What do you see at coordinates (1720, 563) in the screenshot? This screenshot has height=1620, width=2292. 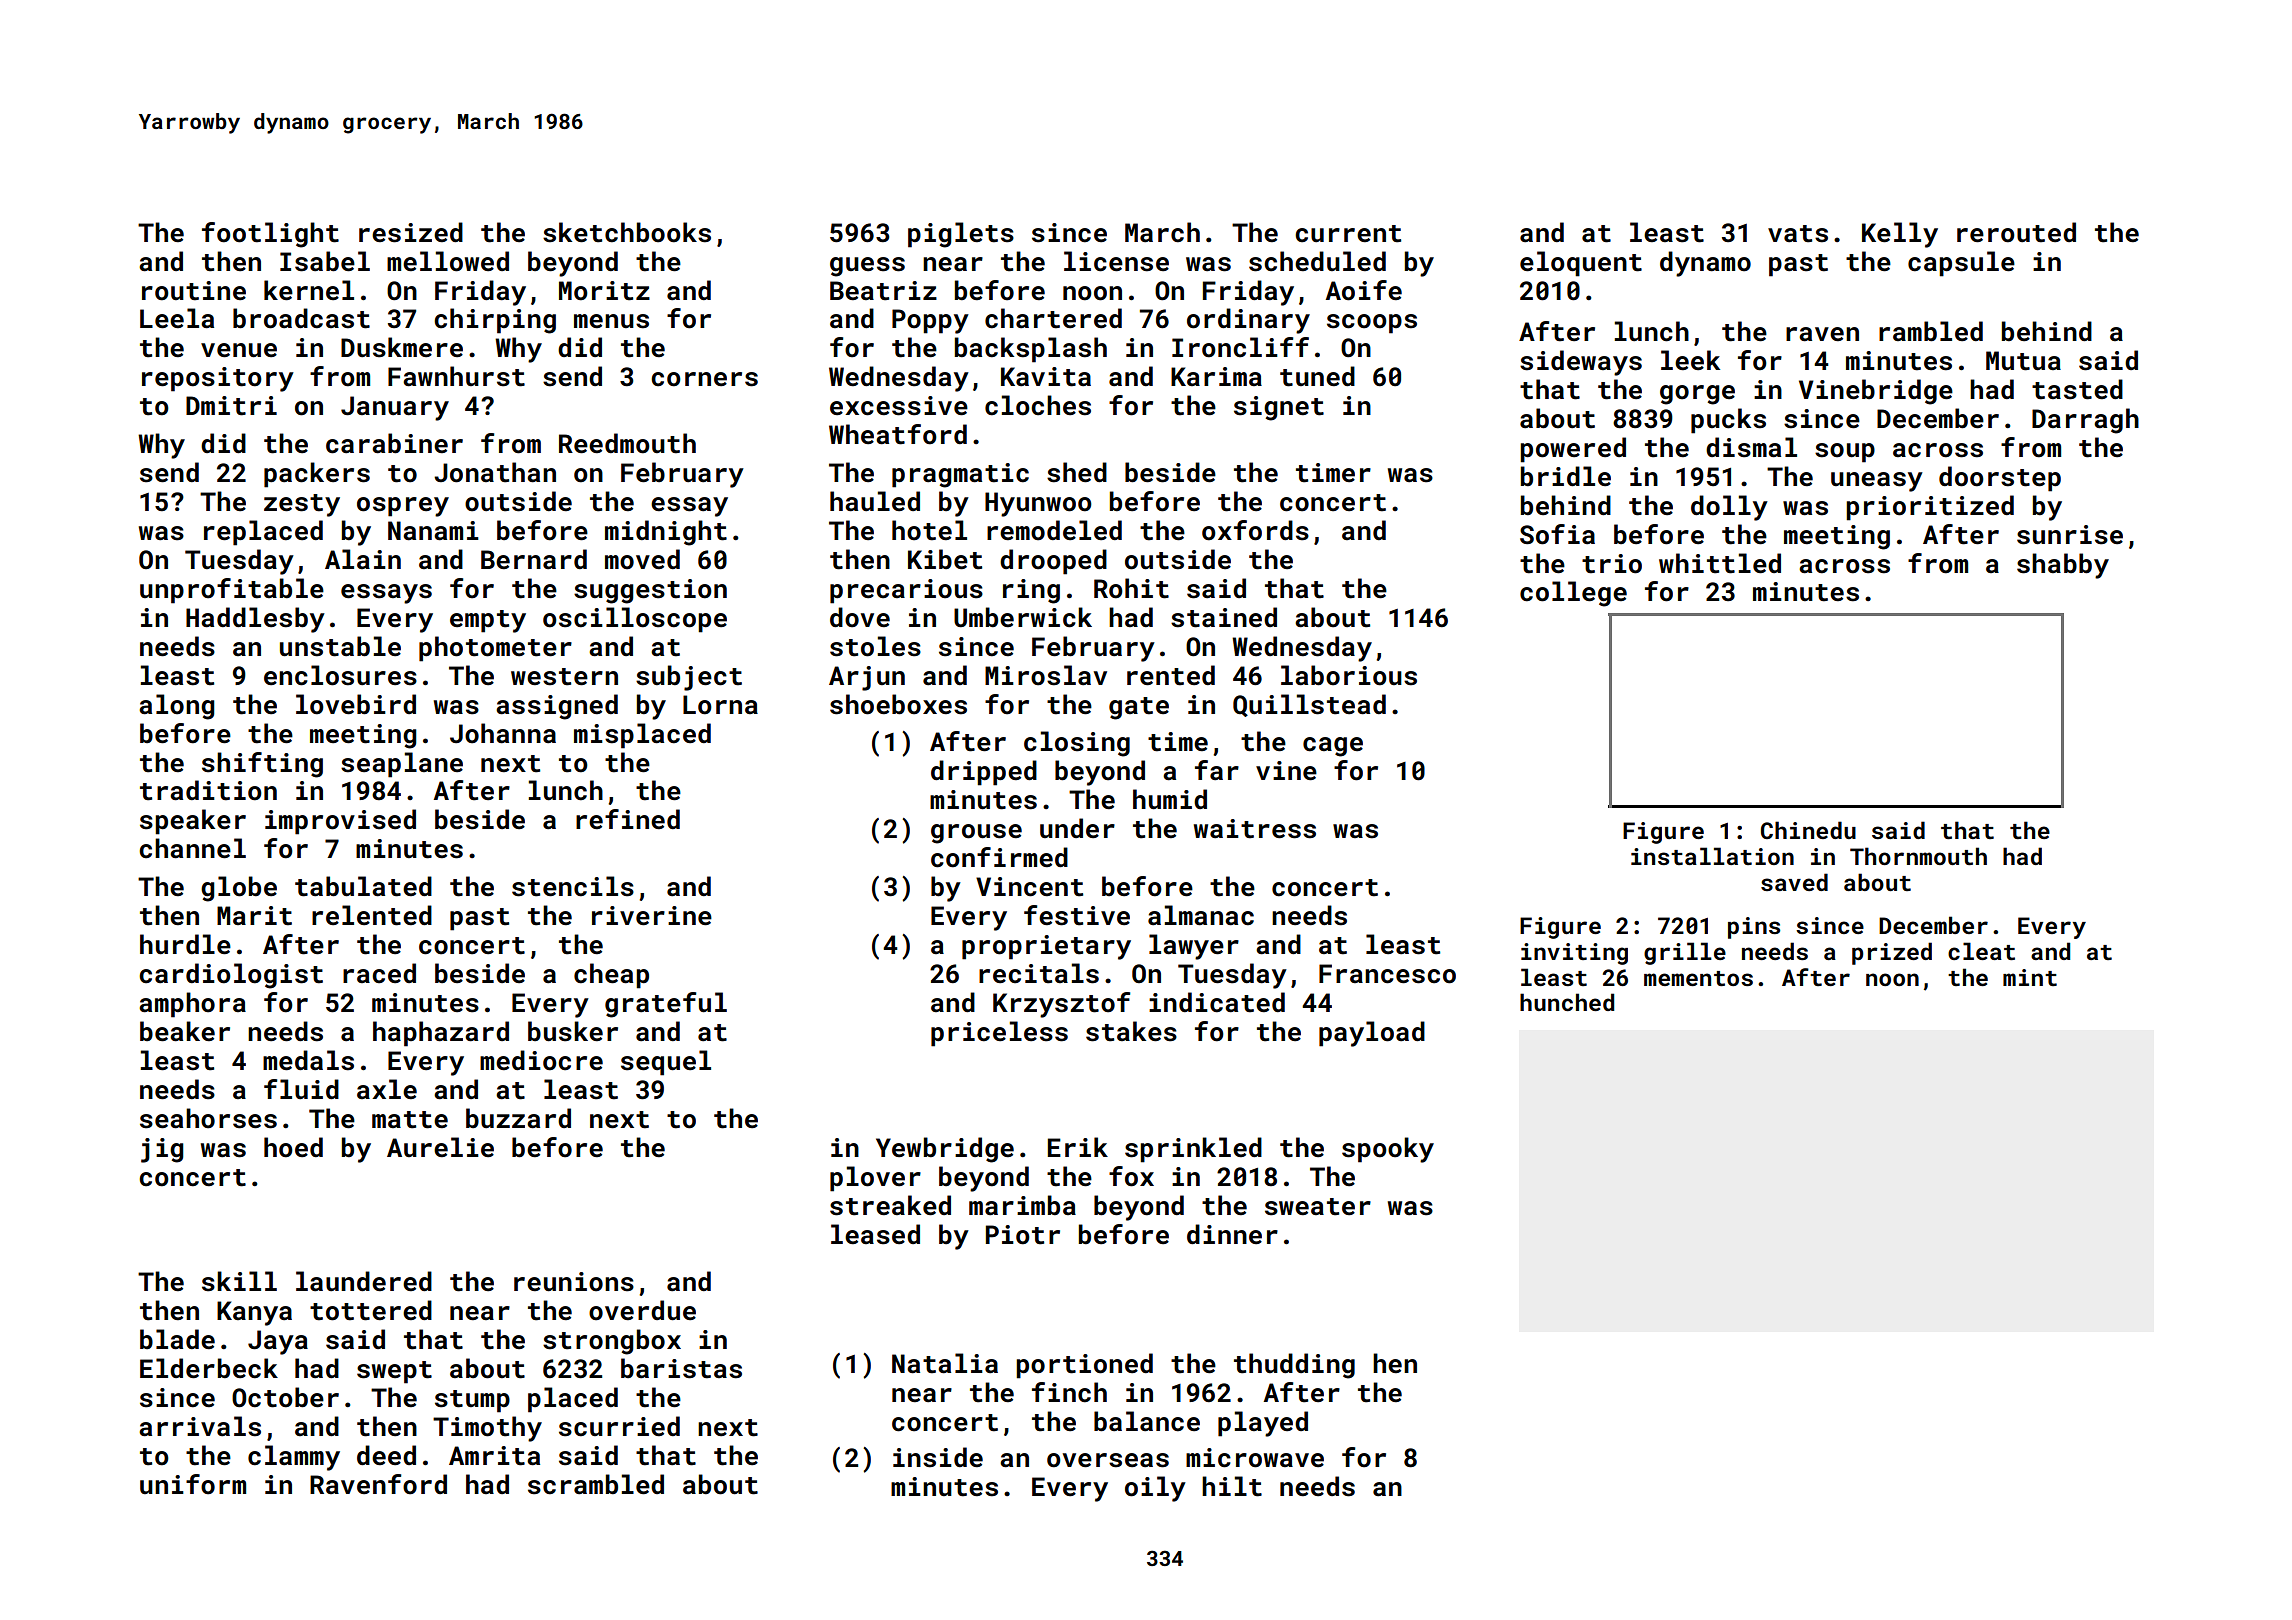 I see `whittled` at bounding box center [1720, 563].
